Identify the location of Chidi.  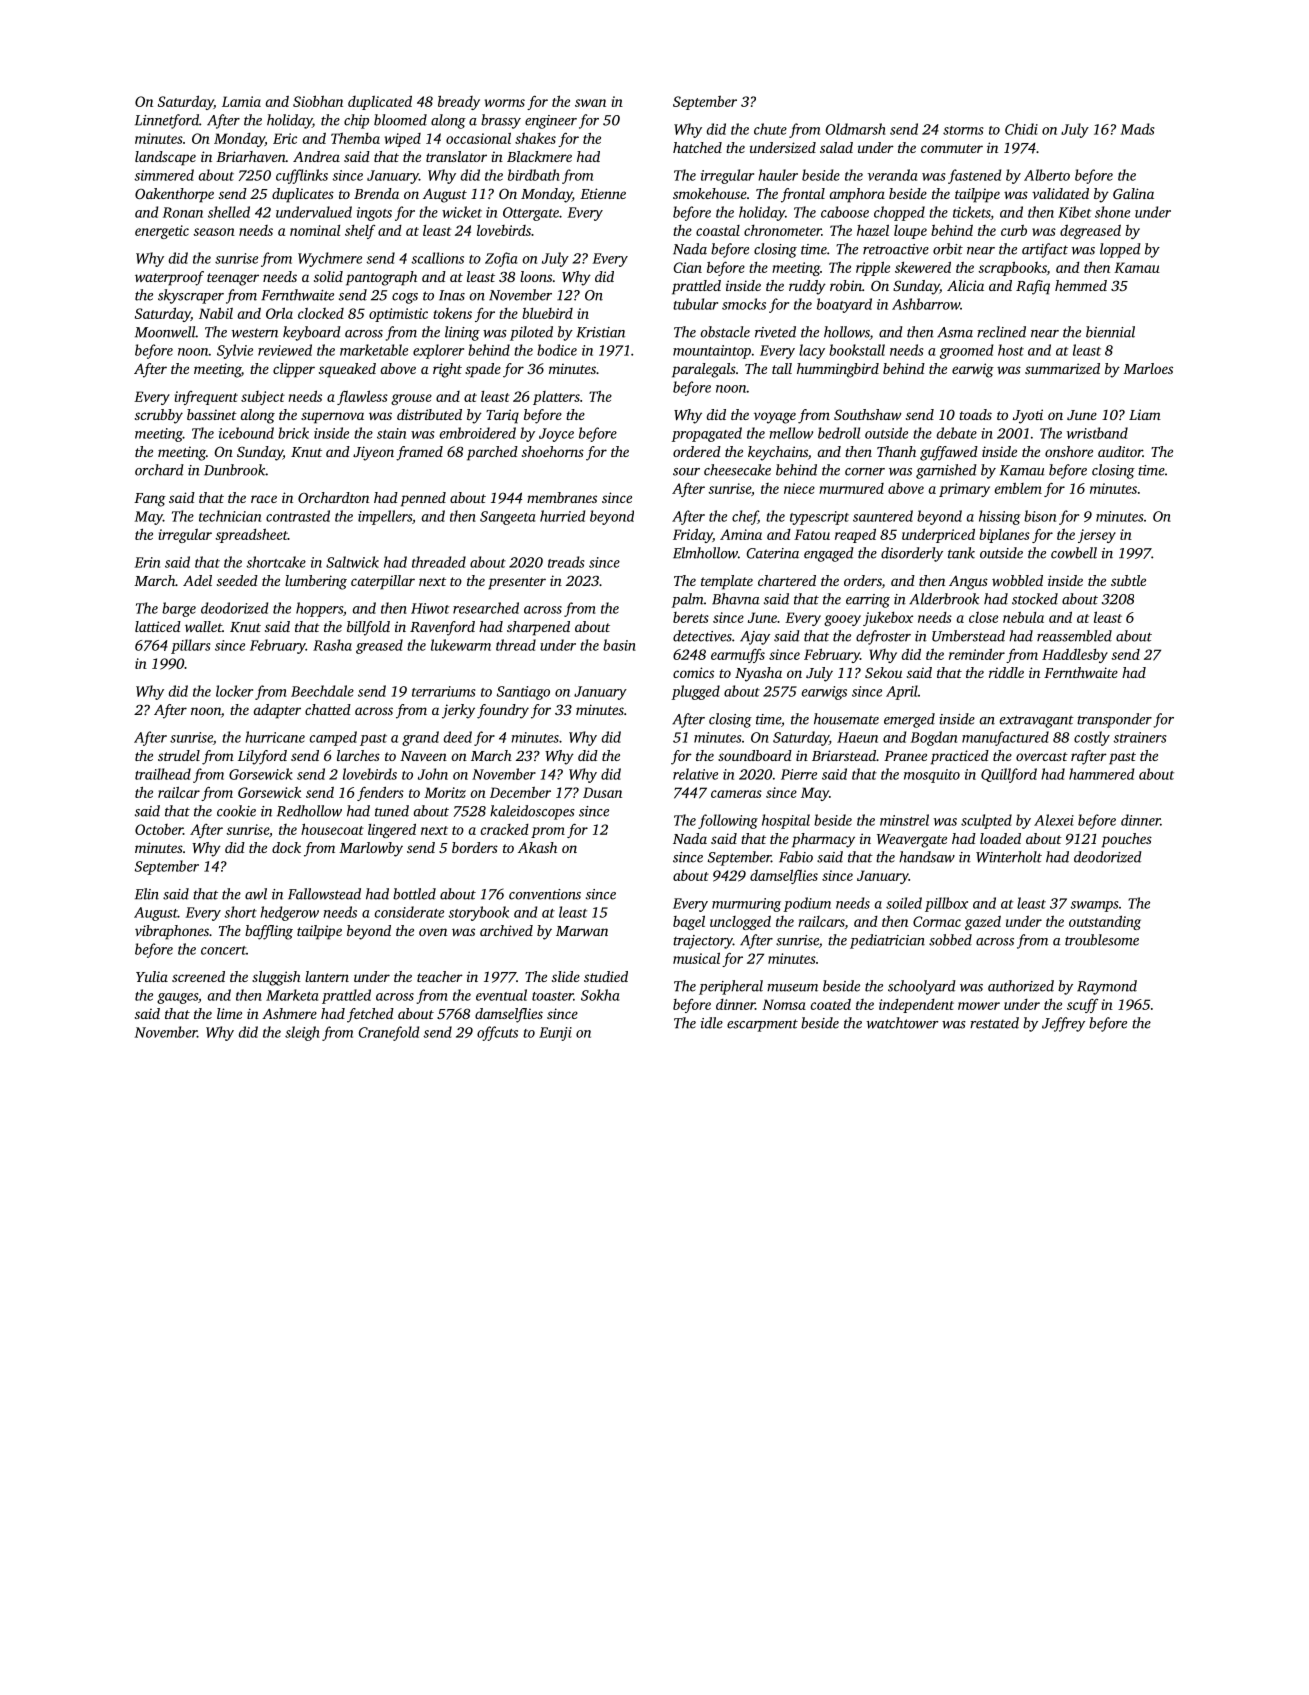
(1021, 129).
